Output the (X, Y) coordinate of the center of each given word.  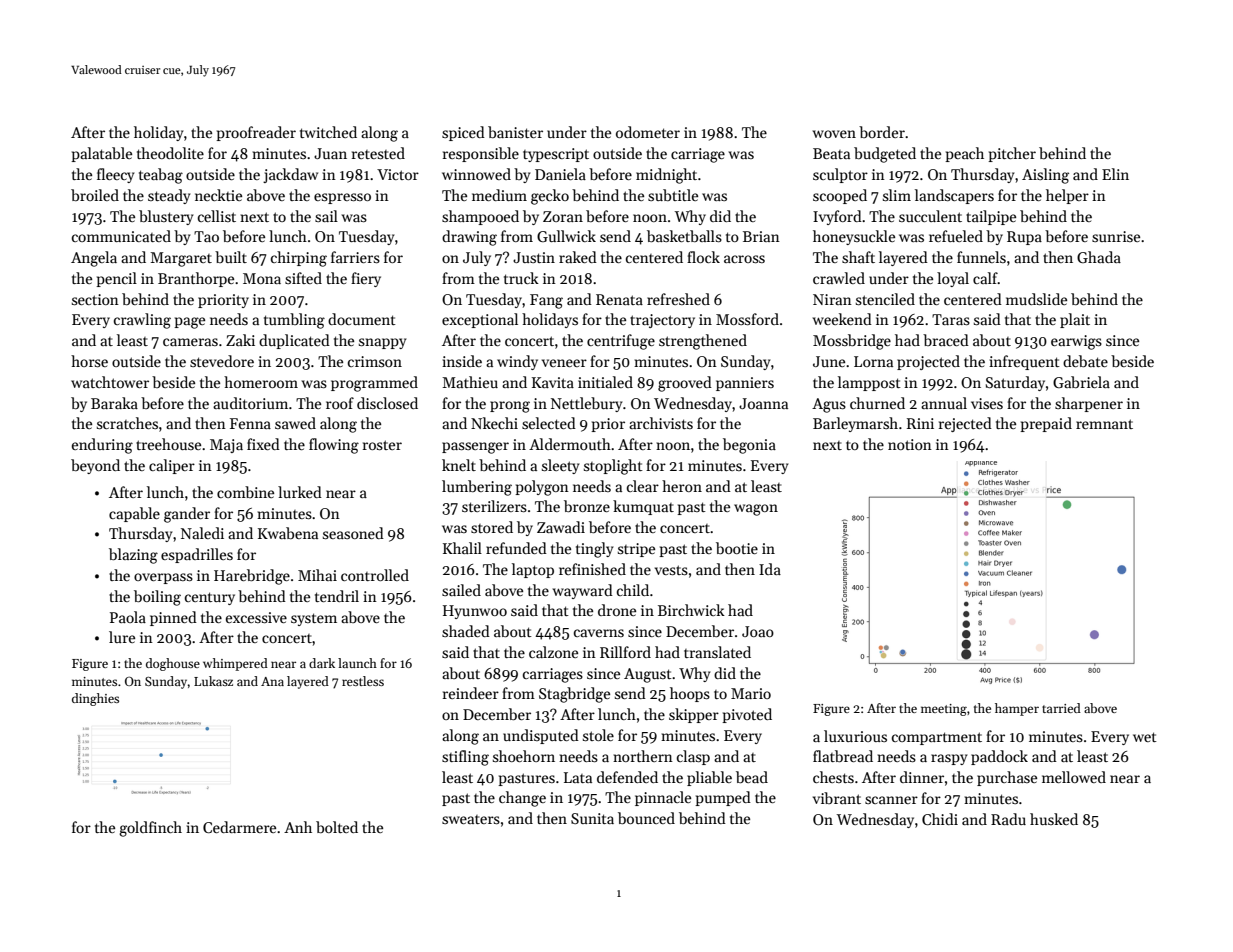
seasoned (353, 533)
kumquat (643, 507)
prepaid (1046, 424)
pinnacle (663, 798)
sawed (295, 423)
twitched (328, 132)
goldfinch (150, 829)
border (882, 132)
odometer (648, 132)
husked (1054, 819)
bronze (587, 506)
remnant (1104, 424)
